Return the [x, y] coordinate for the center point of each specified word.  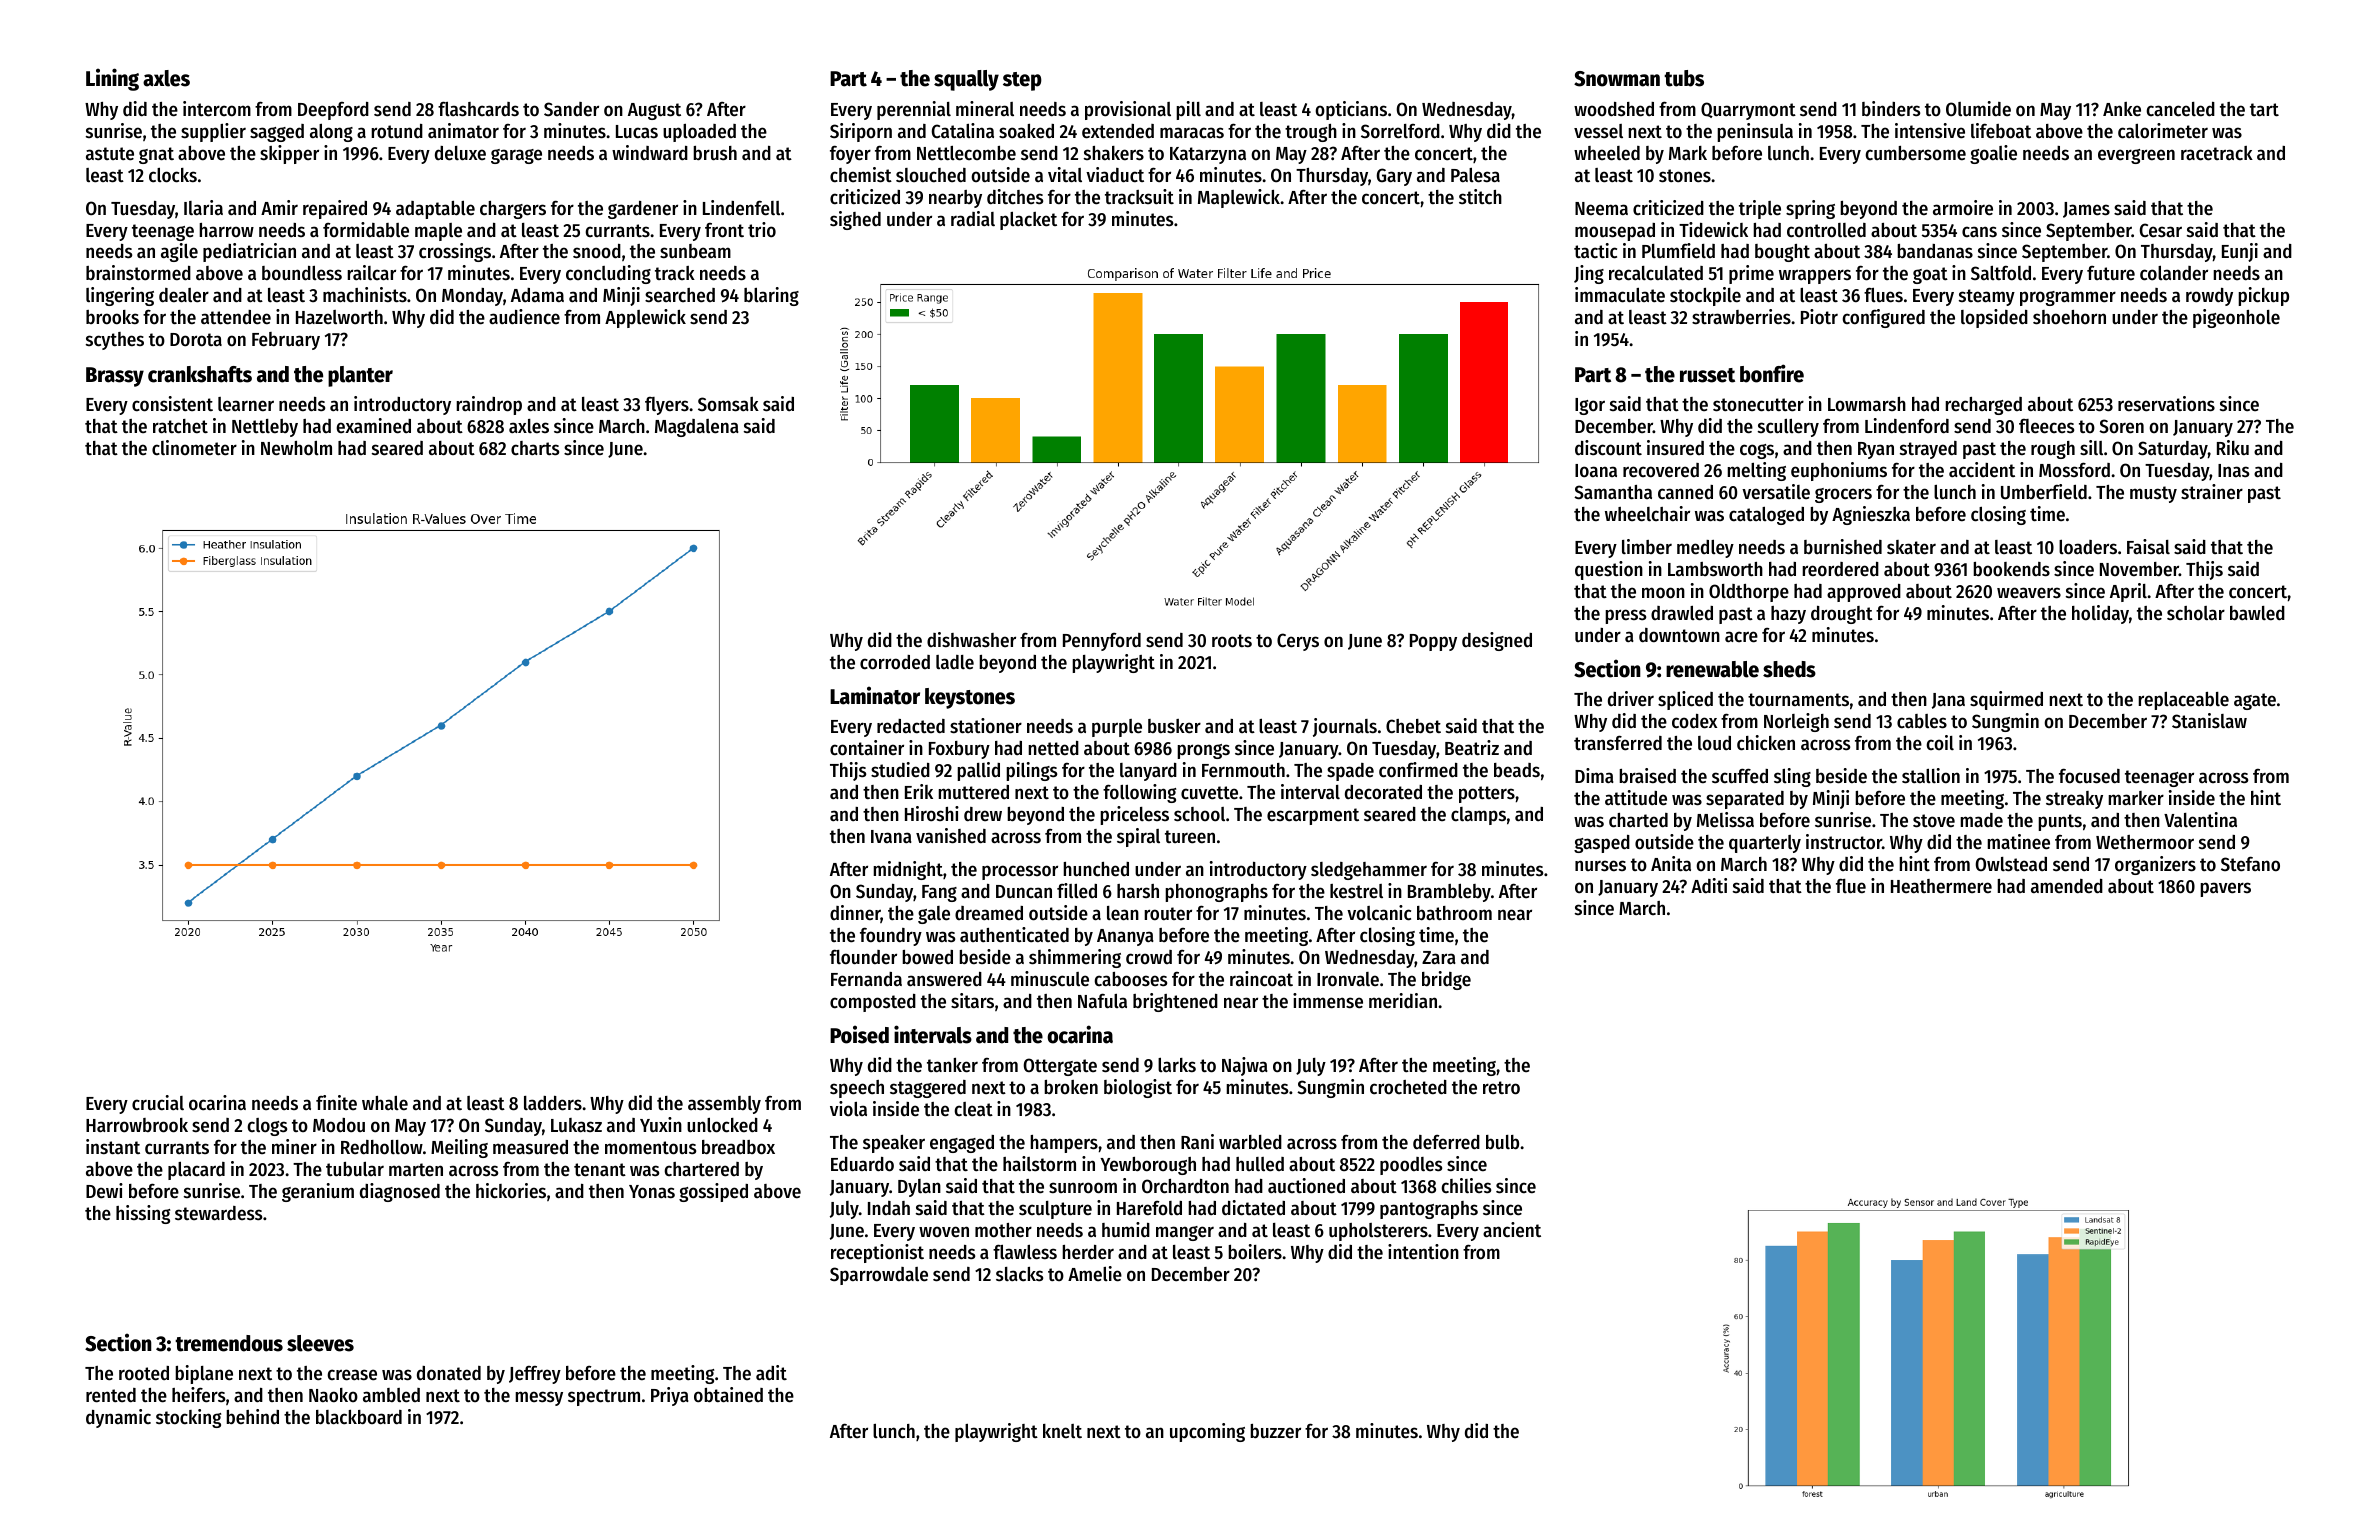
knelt [1062, 1431]
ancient [1512, 1230]
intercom [217, 109]
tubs [1684, 78]
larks [1177, 1065]
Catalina [963, 130]
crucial [158, 1103]
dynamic [118, 1418]
